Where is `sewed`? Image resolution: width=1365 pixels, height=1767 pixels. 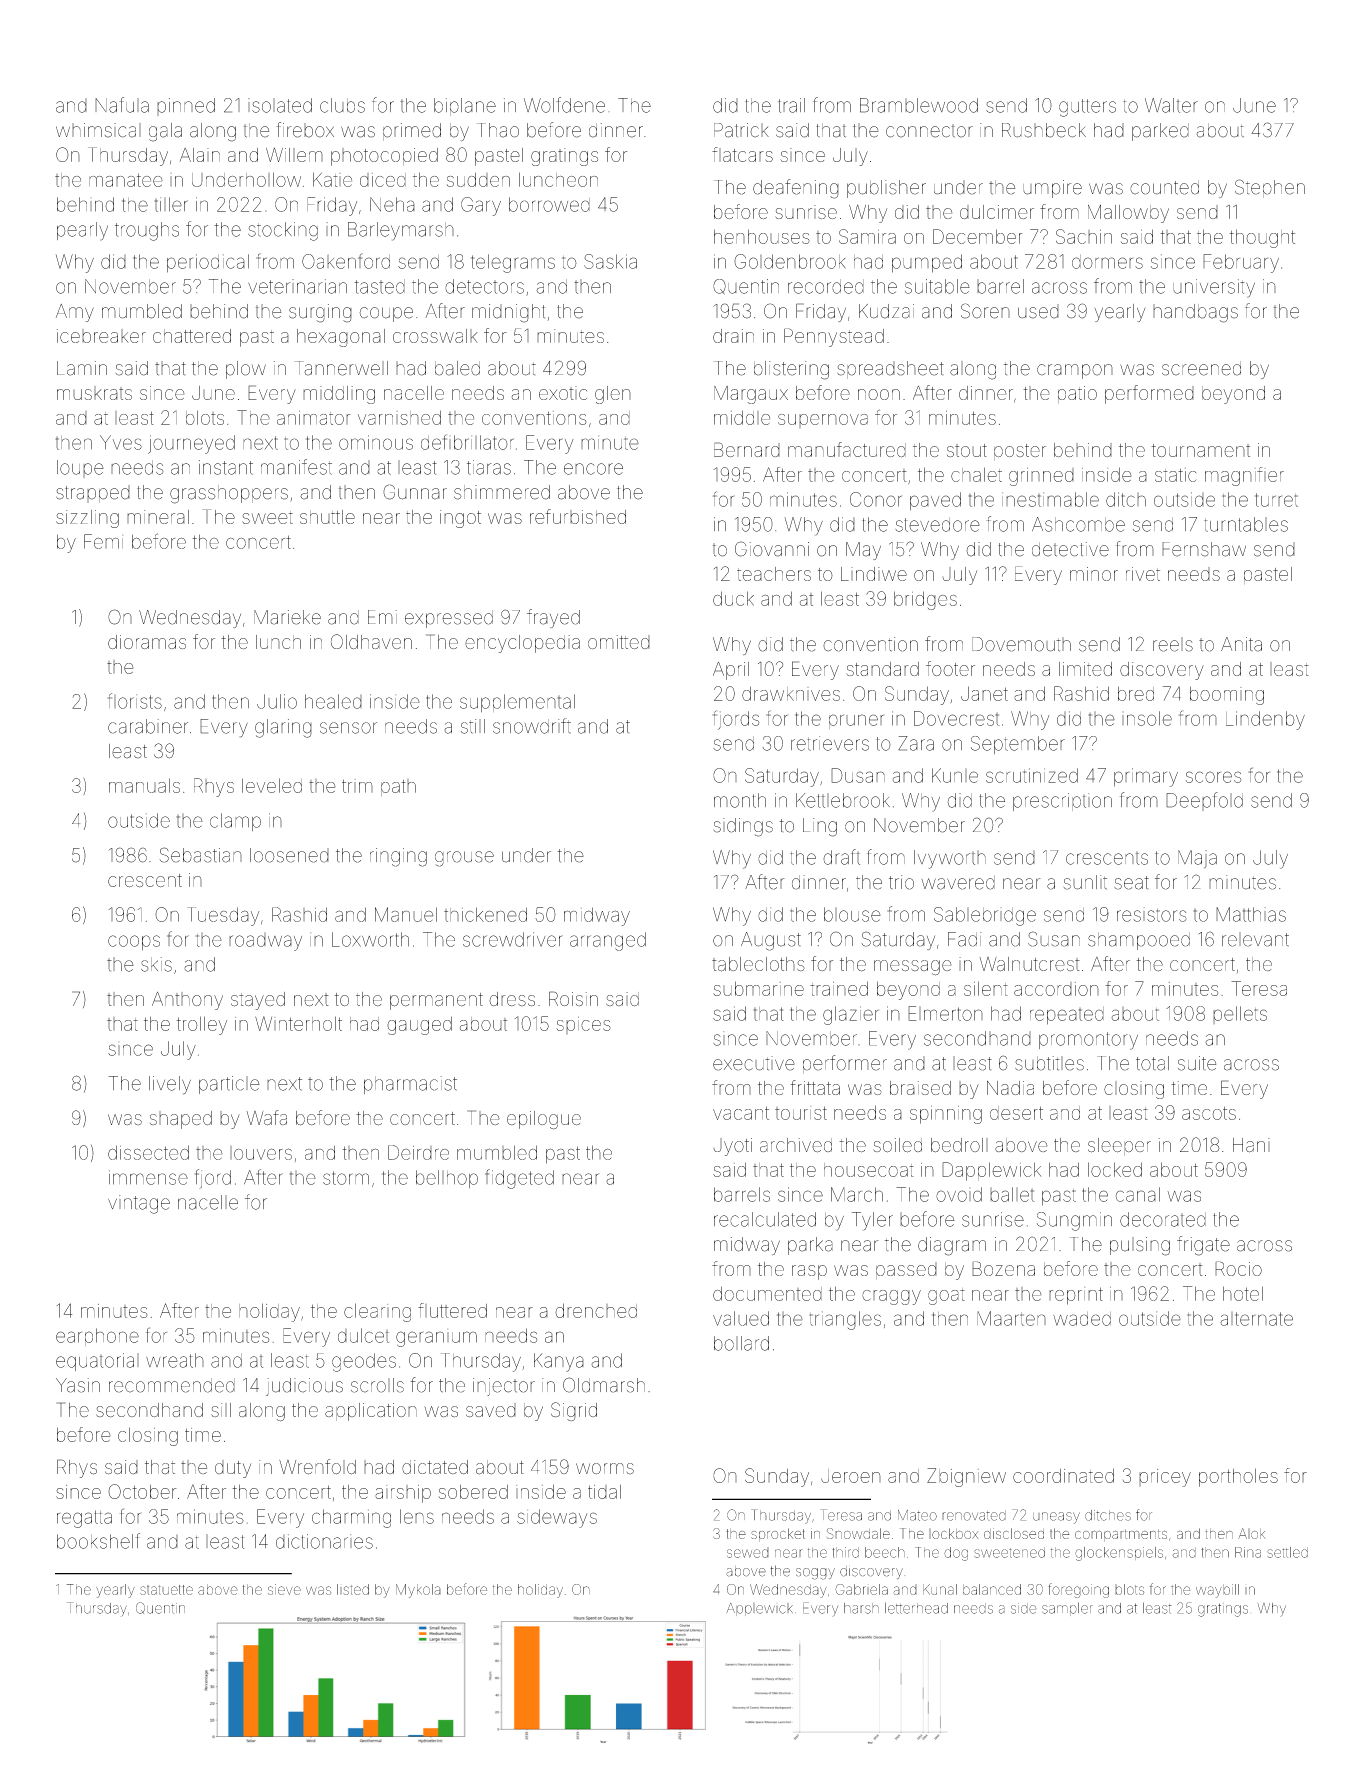 sewed is located at coordinates (748, 1552).
